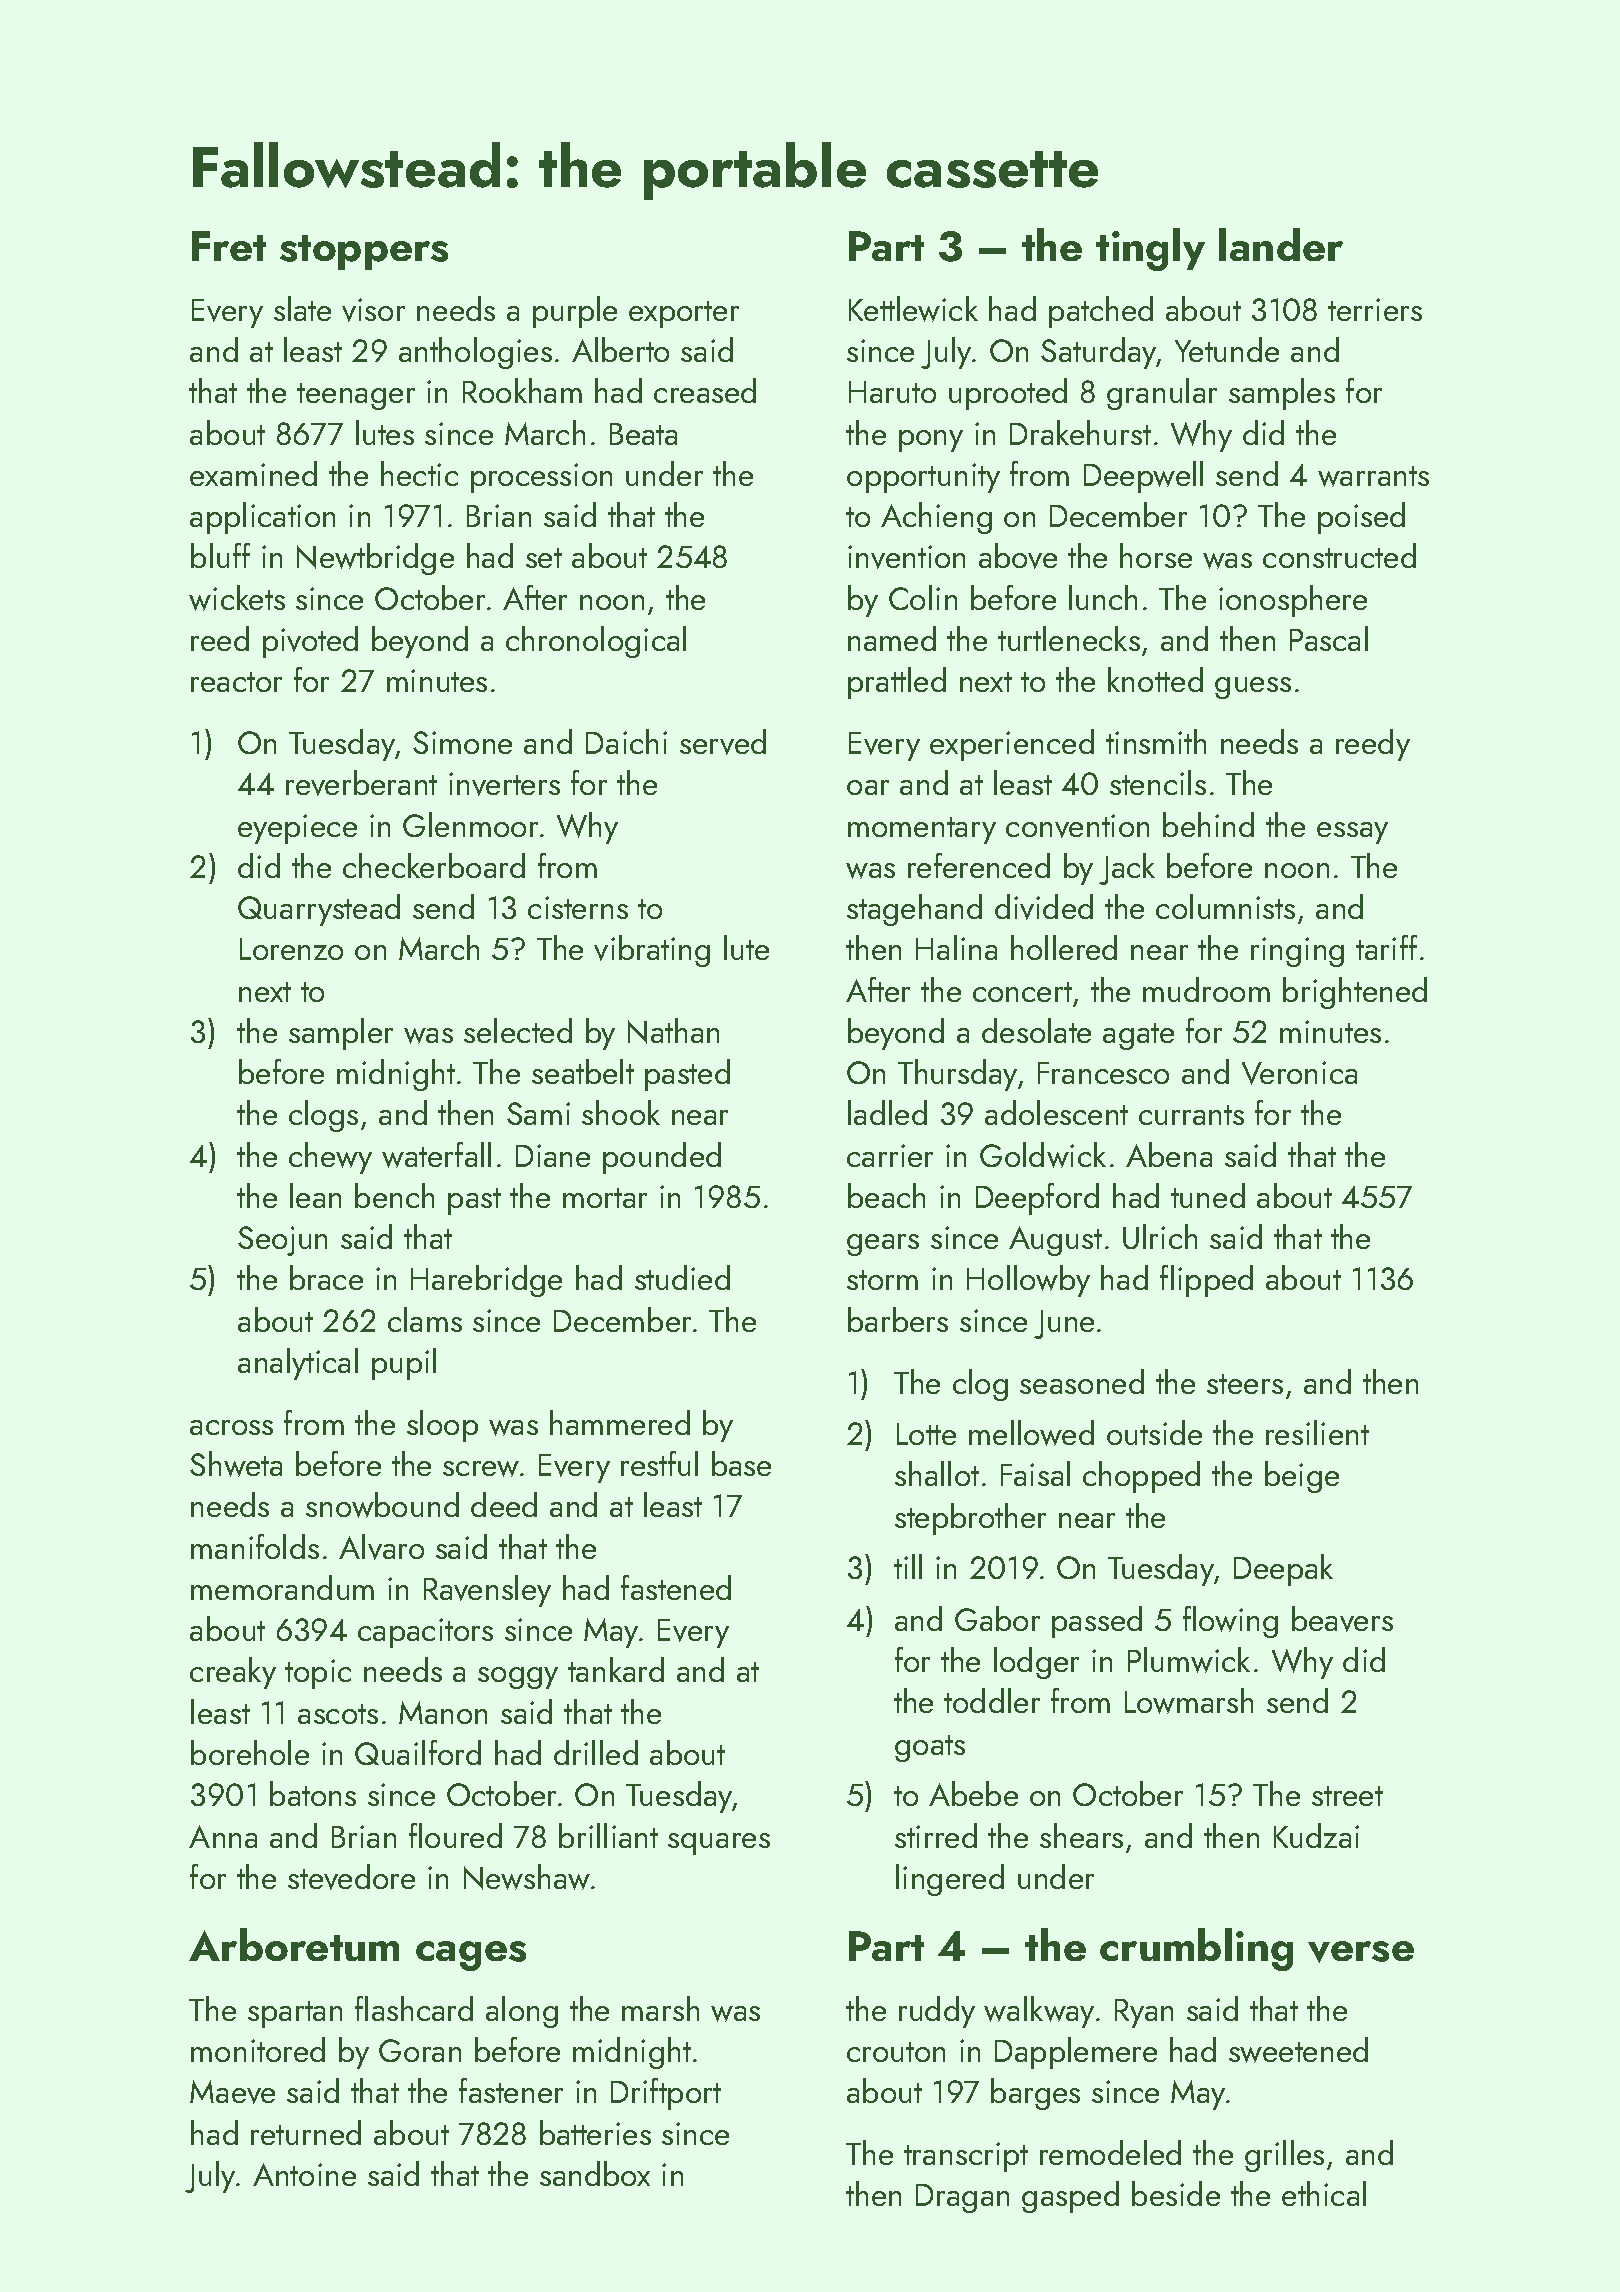 This page has width=1620, height=2292. What do you see at coordinates (425, 1319) in the page?
I see `clams` at bounding box center [425, 1319].
